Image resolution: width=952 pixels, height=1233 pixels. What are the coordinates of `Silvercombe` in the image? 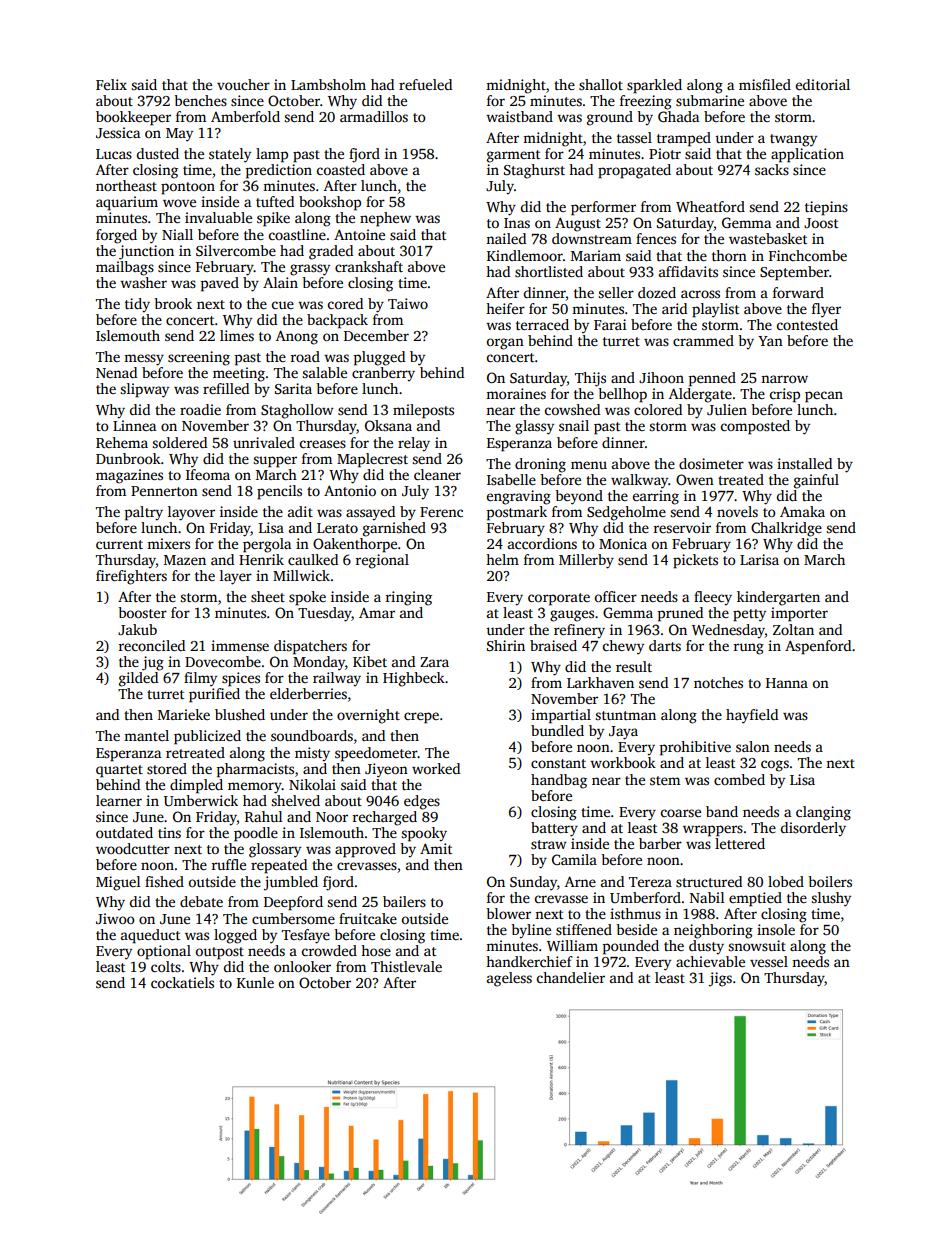 It's located at (236, 250).
